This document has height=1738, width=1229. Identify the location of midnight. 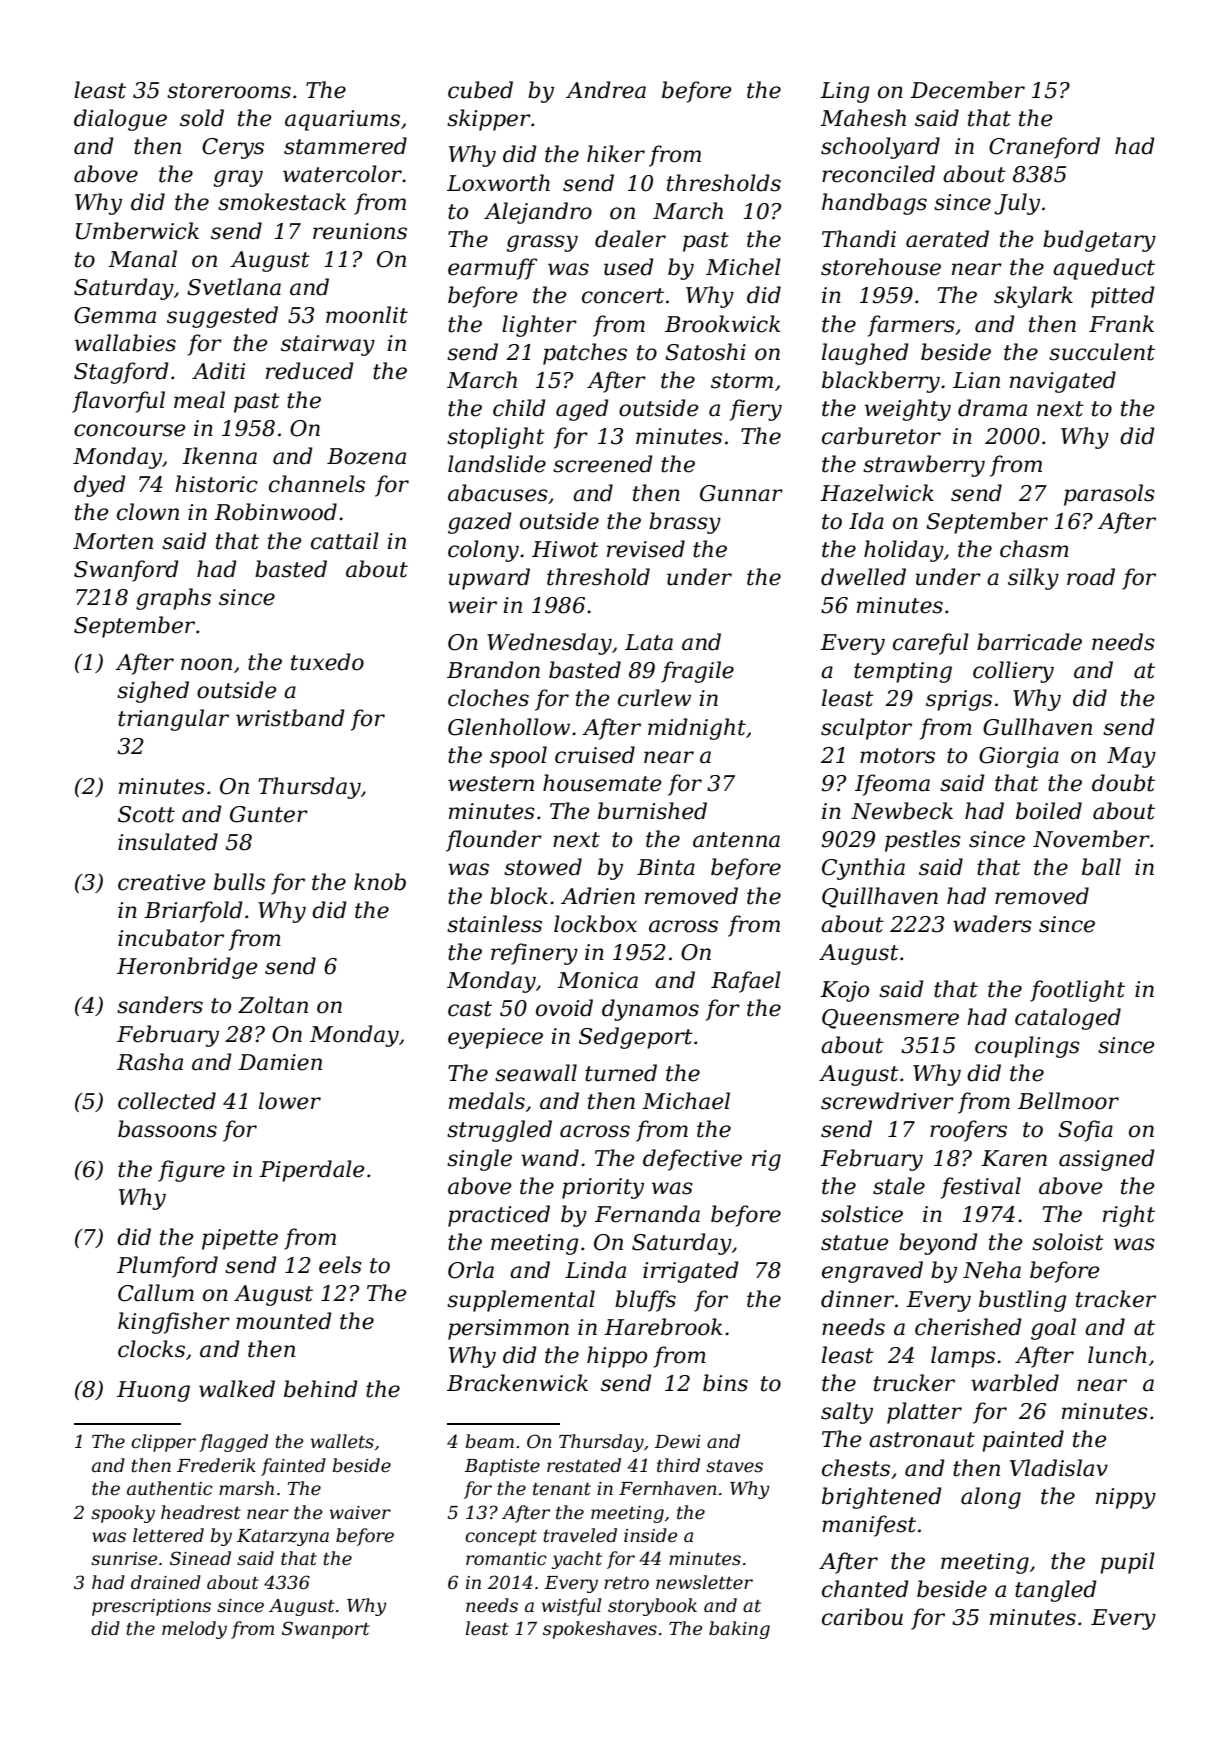
(697, 729).
